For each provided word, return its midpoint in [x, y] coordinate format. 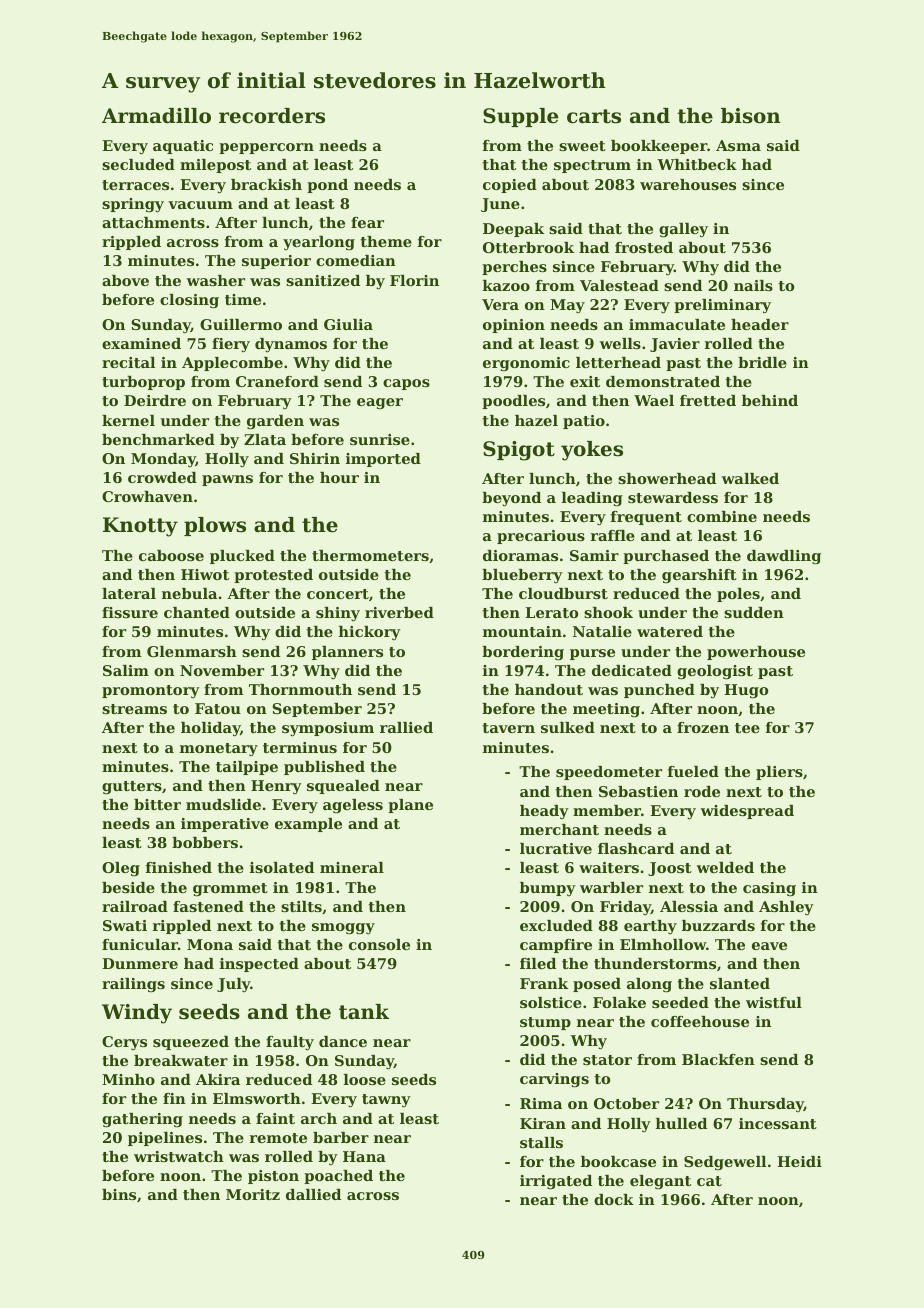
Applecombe [232, 364]
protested [273, 576]
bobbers [205, 842]
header [760, 324]
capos [406, 384]
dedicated [632, 670]
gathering [142, 1120]
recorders [272, 116]
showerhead [667, 478]
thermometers [370, 555]
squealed [343, 787]
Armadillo [156, 116]
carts [594, 116]
